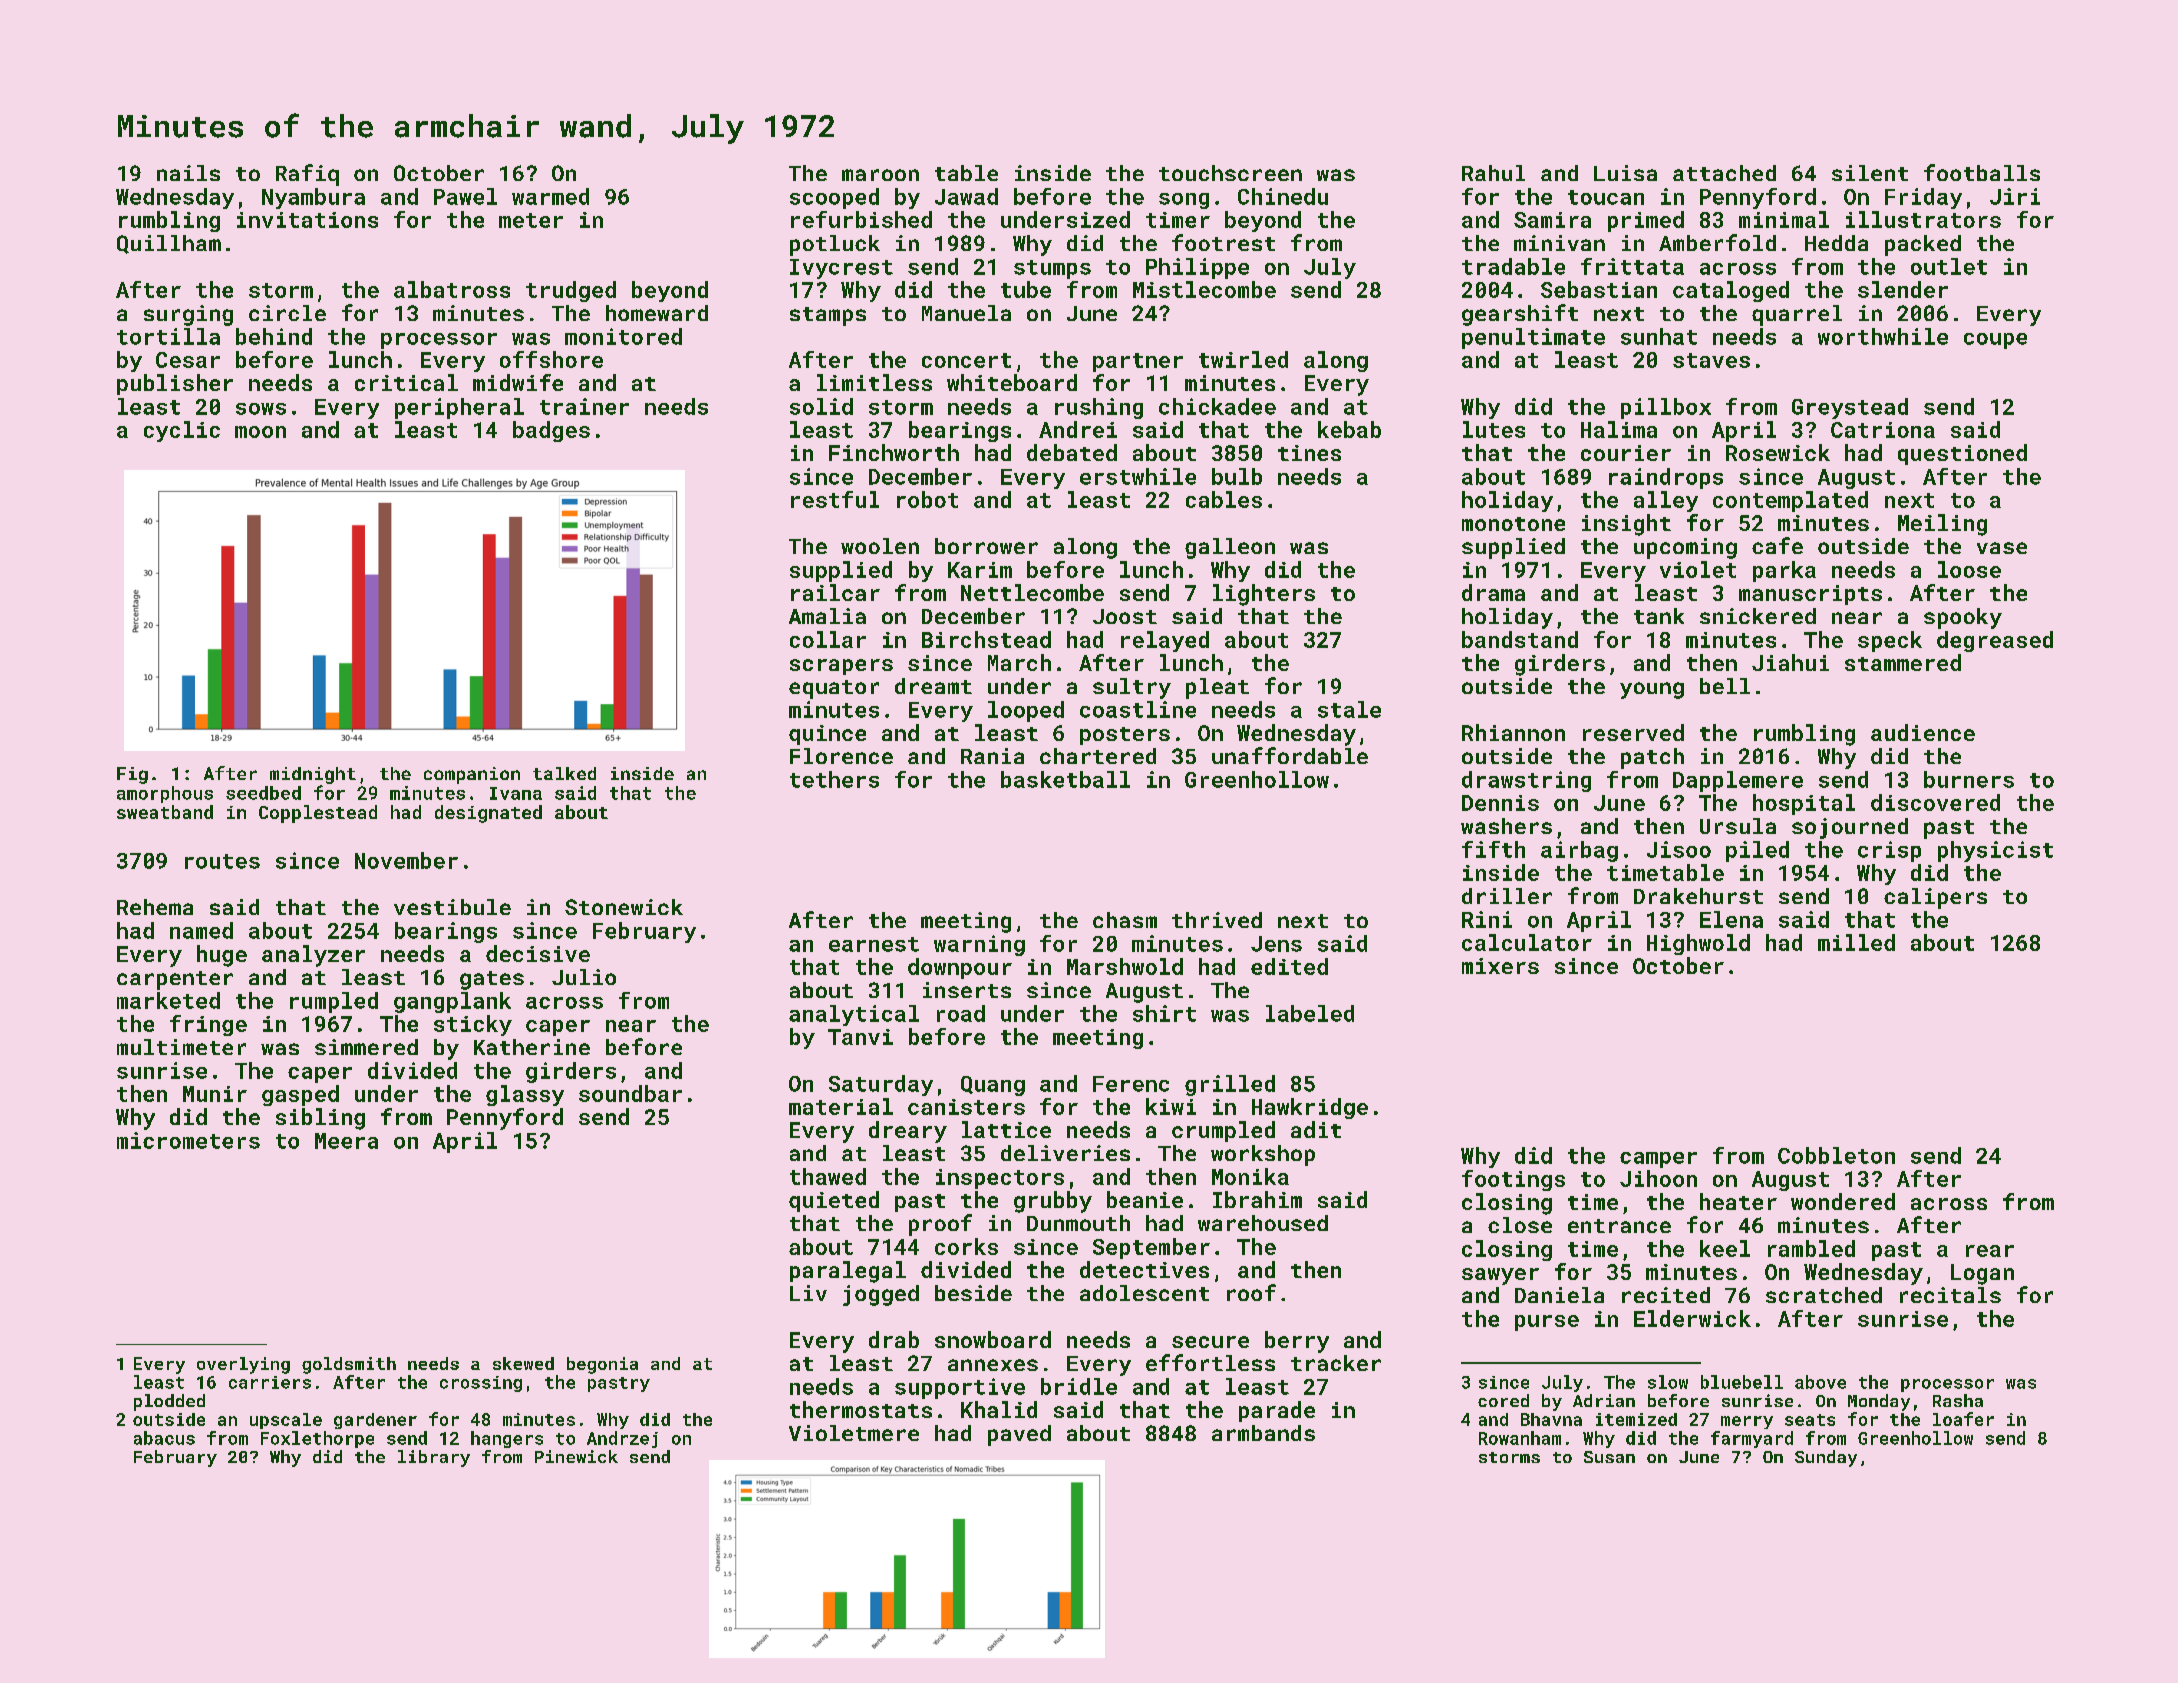 This screenshot has height=1683, width=2178. Describe the element at coordinates (1230, 173) in the screenshot. I see `touchscreen` at that location.
